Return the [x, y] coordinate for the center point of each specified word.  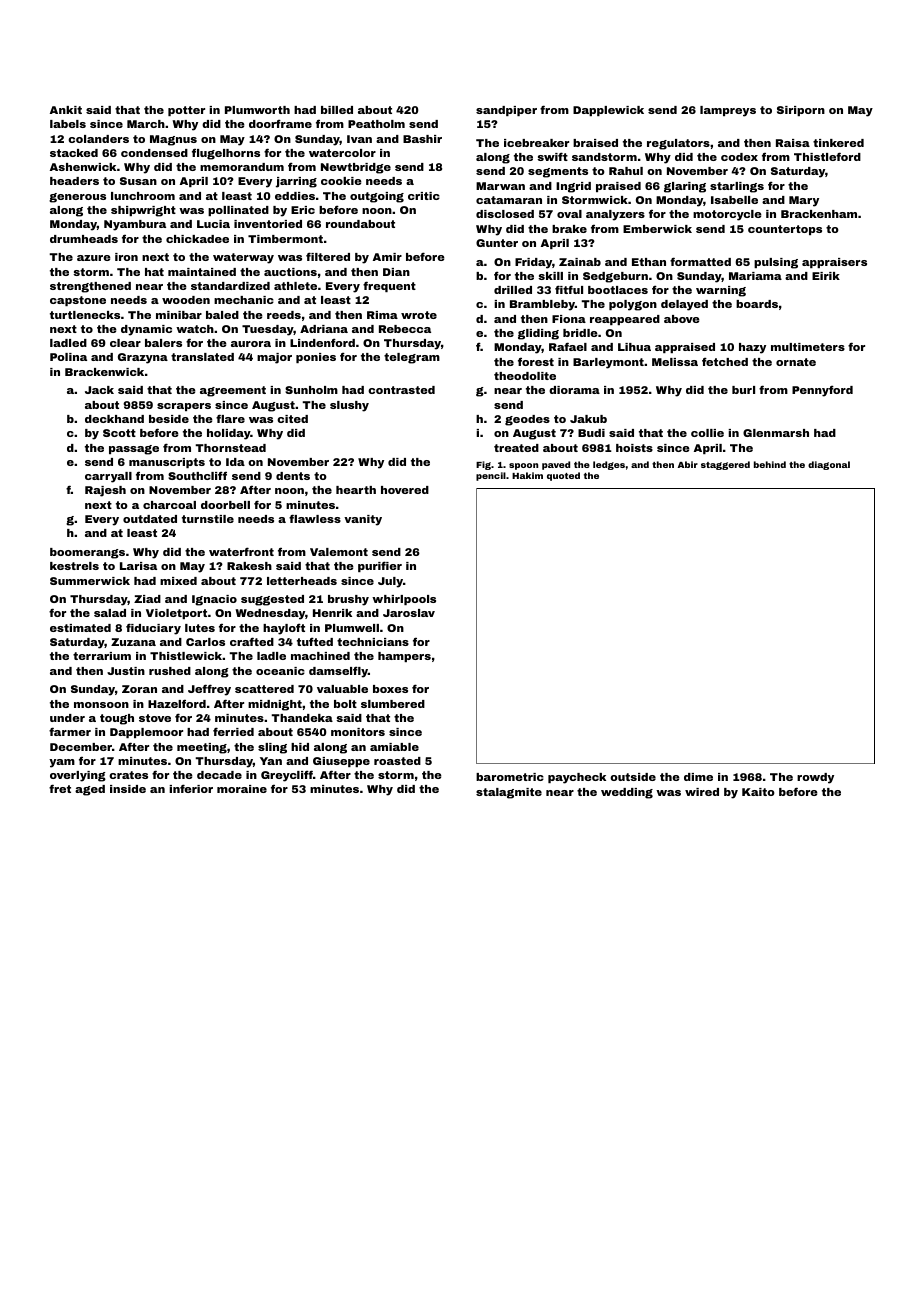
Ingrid [573, 187]
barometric [510, 777]
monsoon [101, 705]
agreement [233, 391]
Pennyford [822, 391]
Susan [138, 181]
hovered [405, 490]
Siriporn [801, 111]
